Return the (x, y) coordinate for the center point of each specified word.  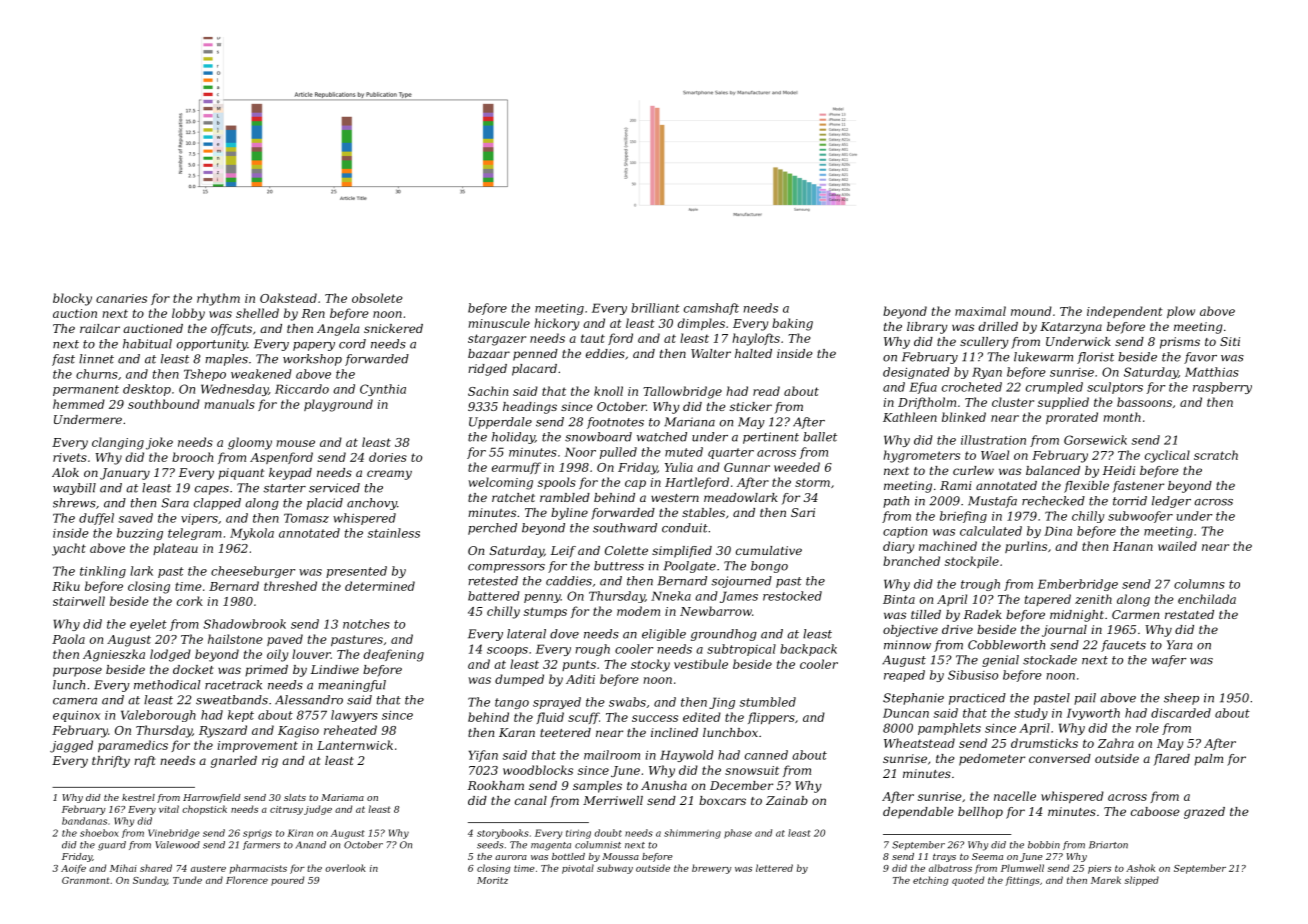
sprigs (257, 834)
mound (1031, 311)
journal (1064, 631)
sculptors (1115, 388)
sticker (751, 406)
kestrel (138, 797)
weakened (261, 374)
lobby (188, 314)
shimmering (692, 834)
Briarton (1108, 845)
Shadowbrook (244, 624)
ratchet (513, 497)
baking (792, 324)
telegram (195, 534)
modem (638, 611)
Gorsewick (1095, 440)
